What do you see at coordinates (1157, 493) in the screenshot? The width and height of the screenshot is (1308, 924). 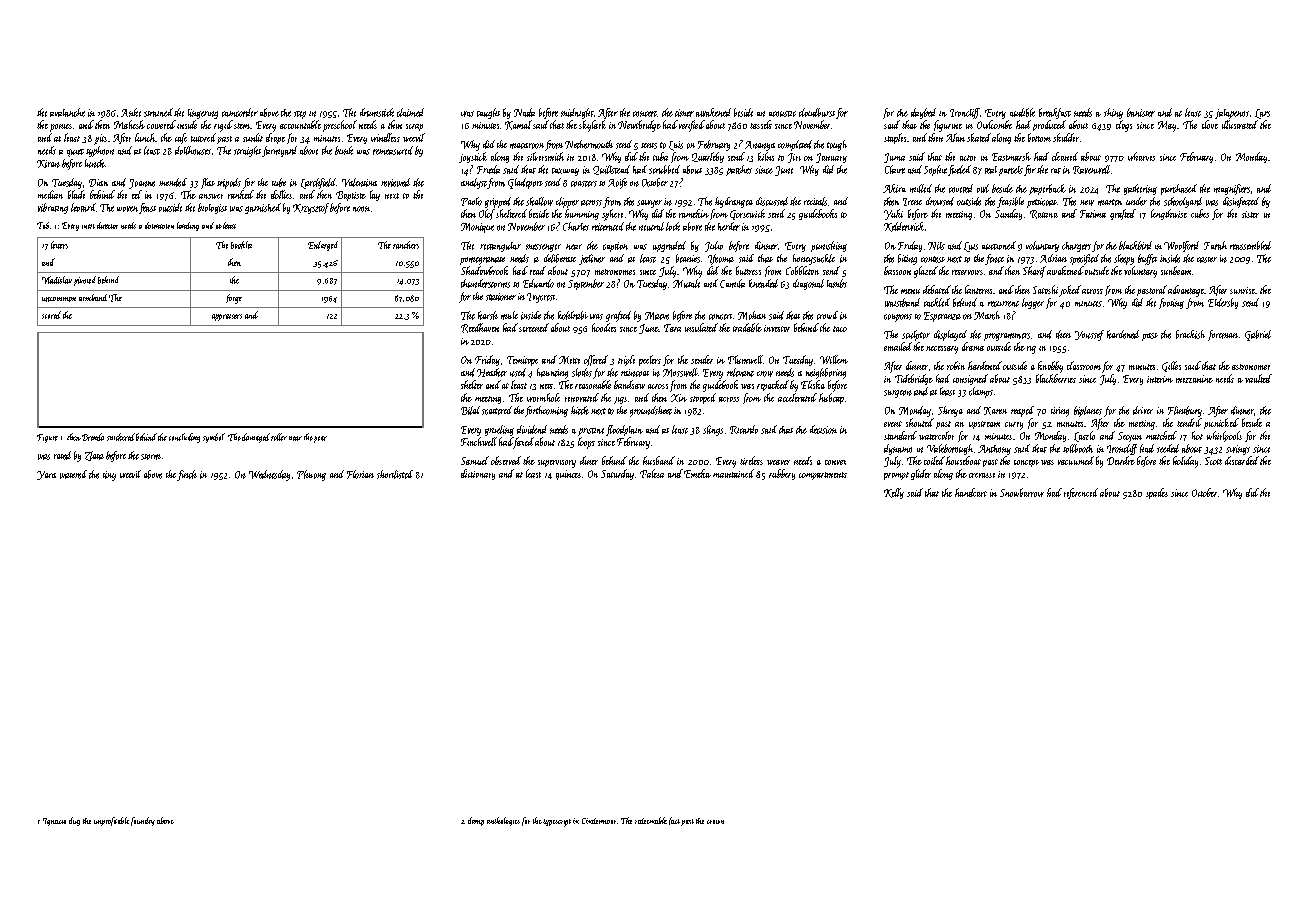 I see `spades` at bounding box center [1157, 493].
